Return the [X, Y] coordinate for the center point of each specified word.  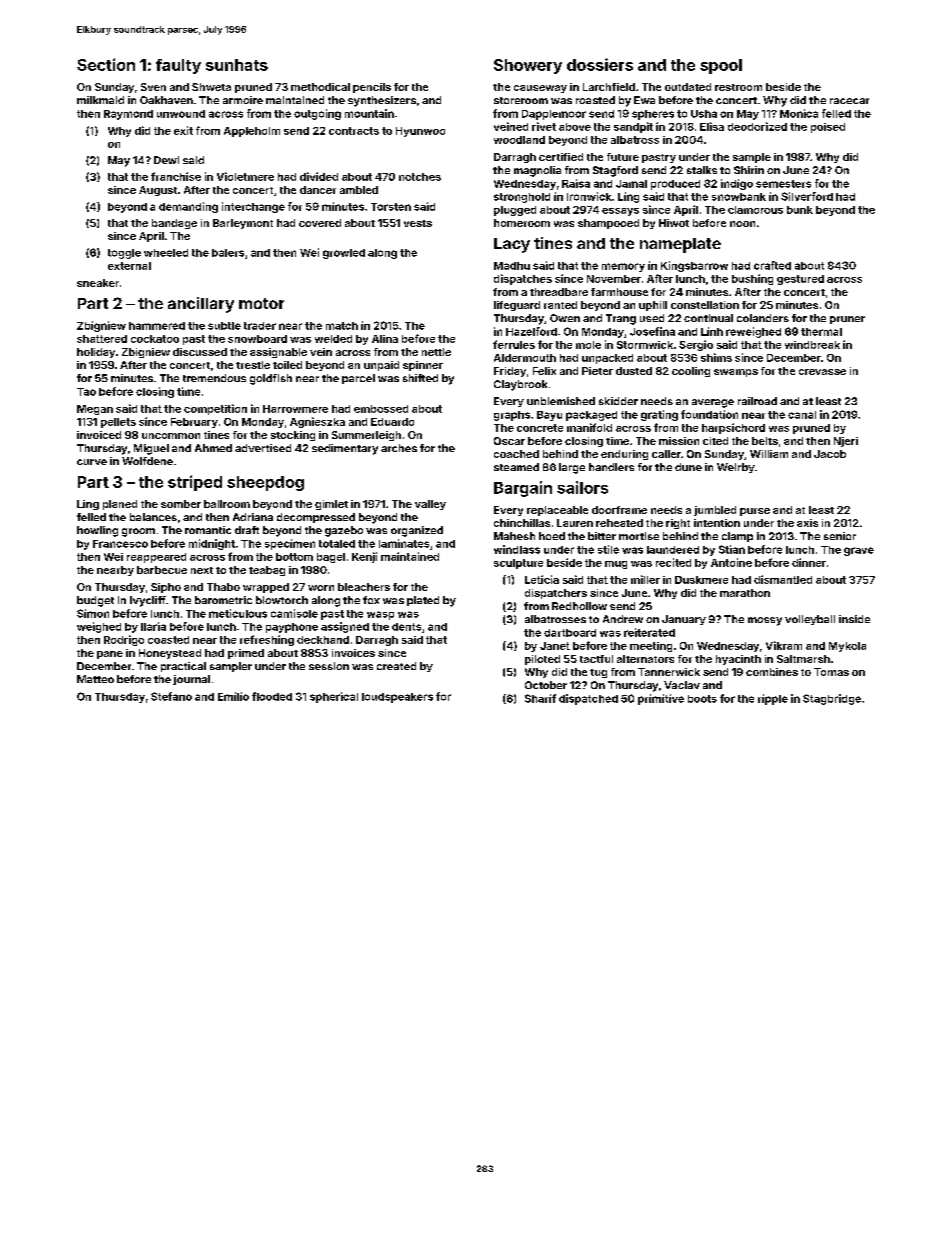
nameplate [680, 245]
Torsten [391, 207]
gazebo [344, 531]
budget [95, 601]
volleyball [810, 620]
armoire [243, 100]
